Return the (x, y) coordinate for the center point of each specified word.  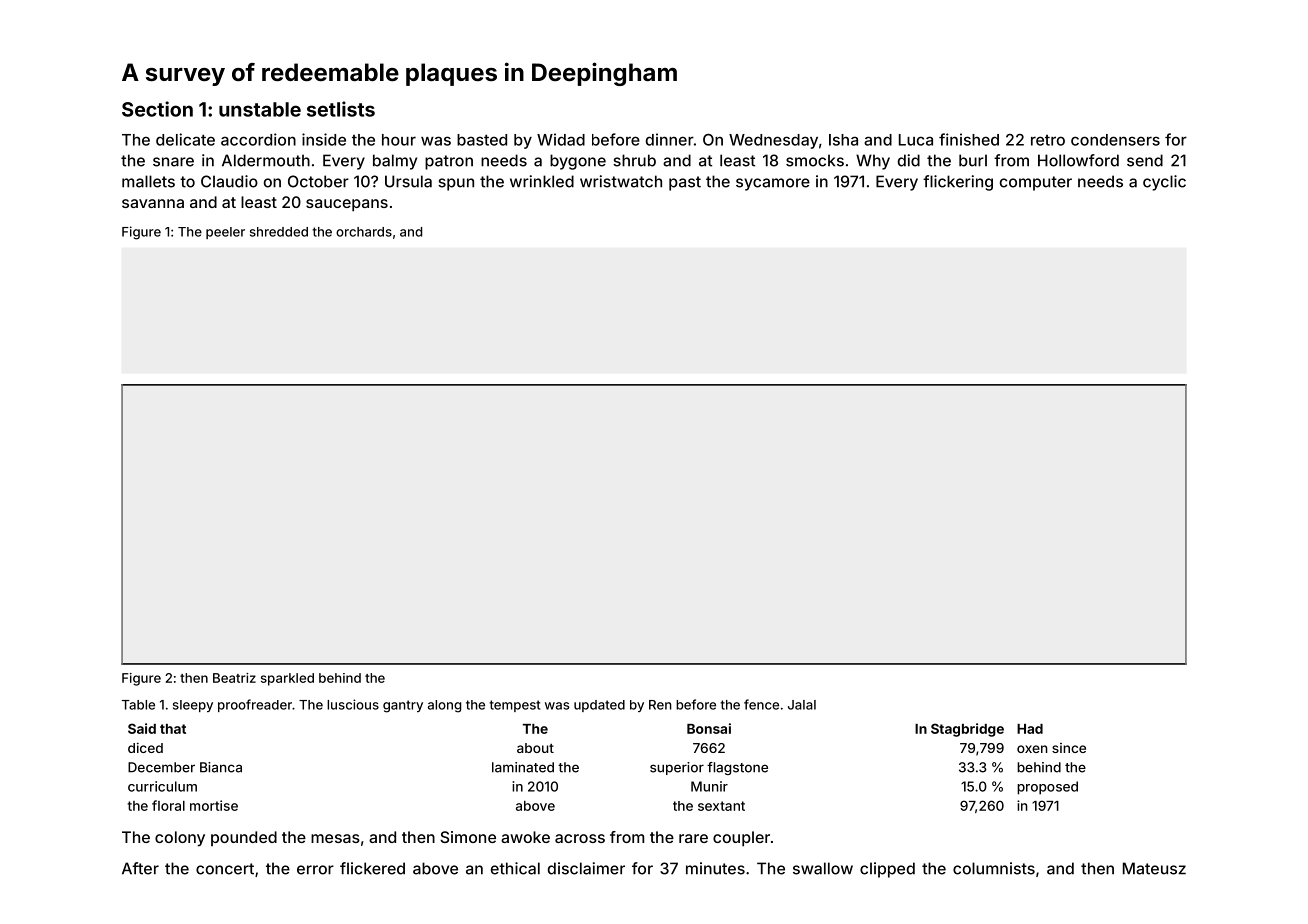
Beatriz (234, 678)
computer (1036, 183)
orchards (364, 232)
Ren (660, 705)
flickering (958, 183)
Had (1030, 729)
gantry (403, 706)
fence (761, 704)
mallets (148, 181)
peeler (225, 233)
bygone (578, 162)
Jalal (802, 705)
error (315, 870)
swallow (823, 868)
